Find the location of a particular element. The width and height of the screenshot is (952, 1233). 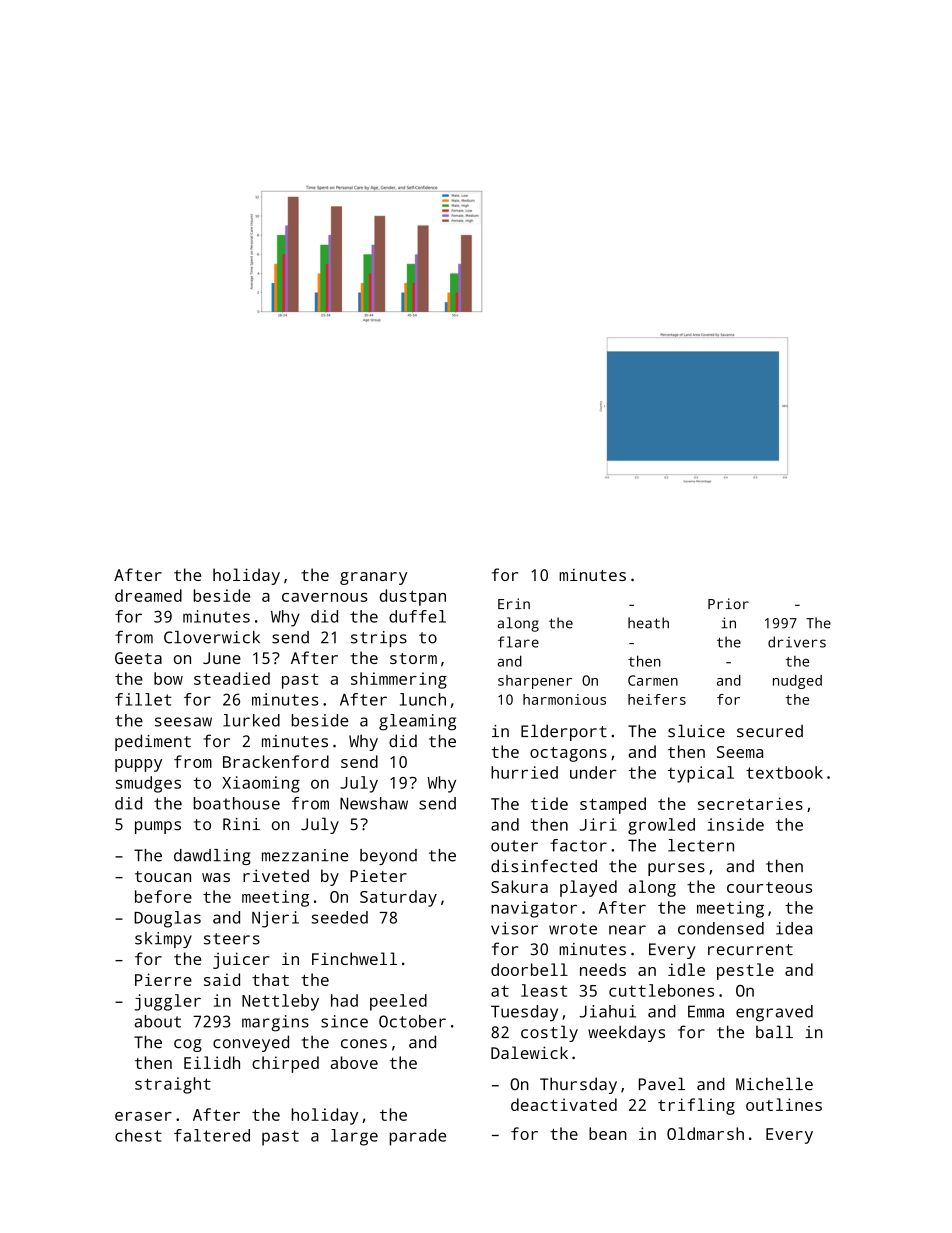

Prior is located at coordinates (728, 603).
